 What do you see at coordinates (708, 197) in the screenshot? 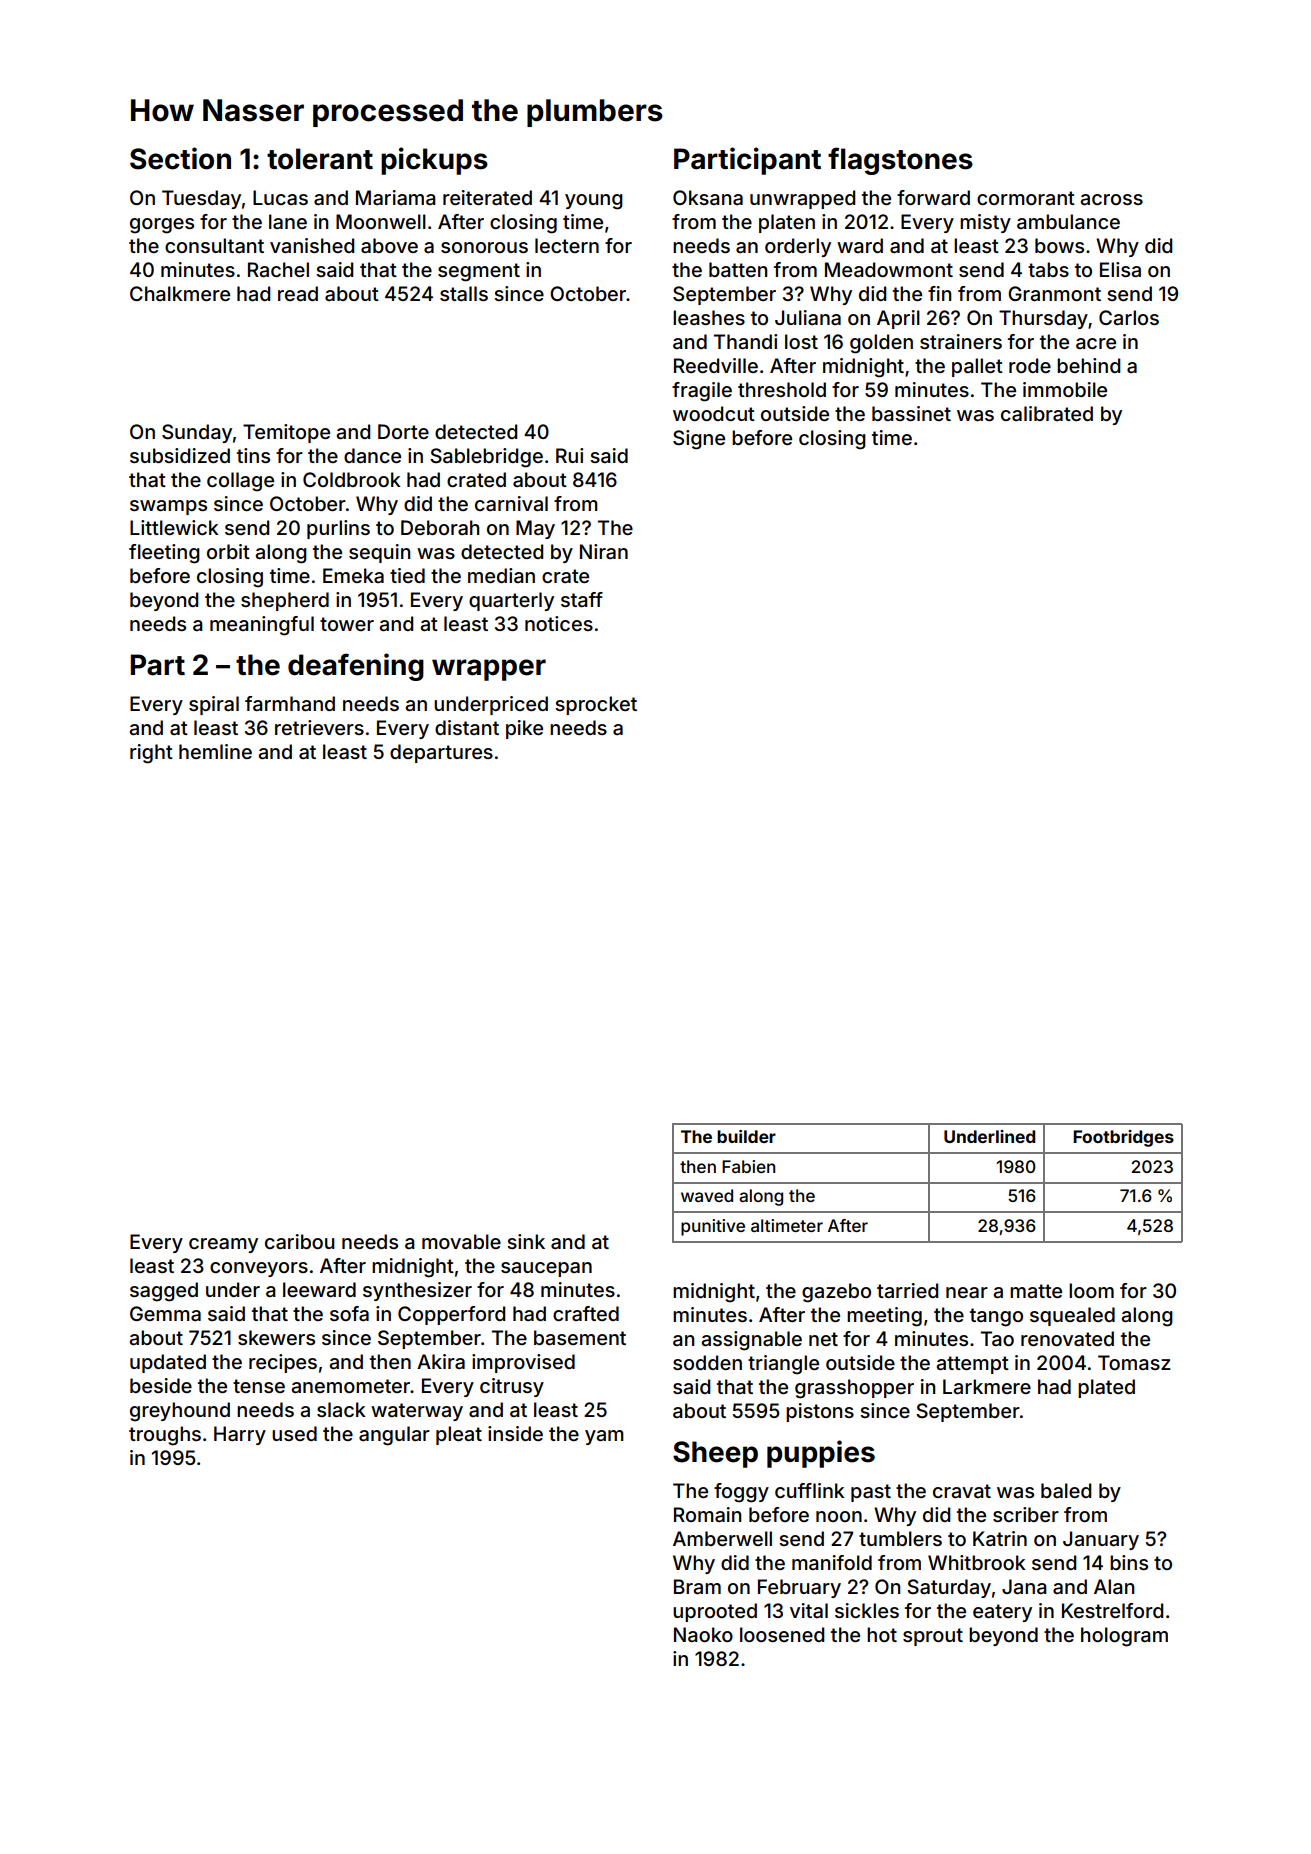
I see `Oksana` at bounding box center [708, 197].
